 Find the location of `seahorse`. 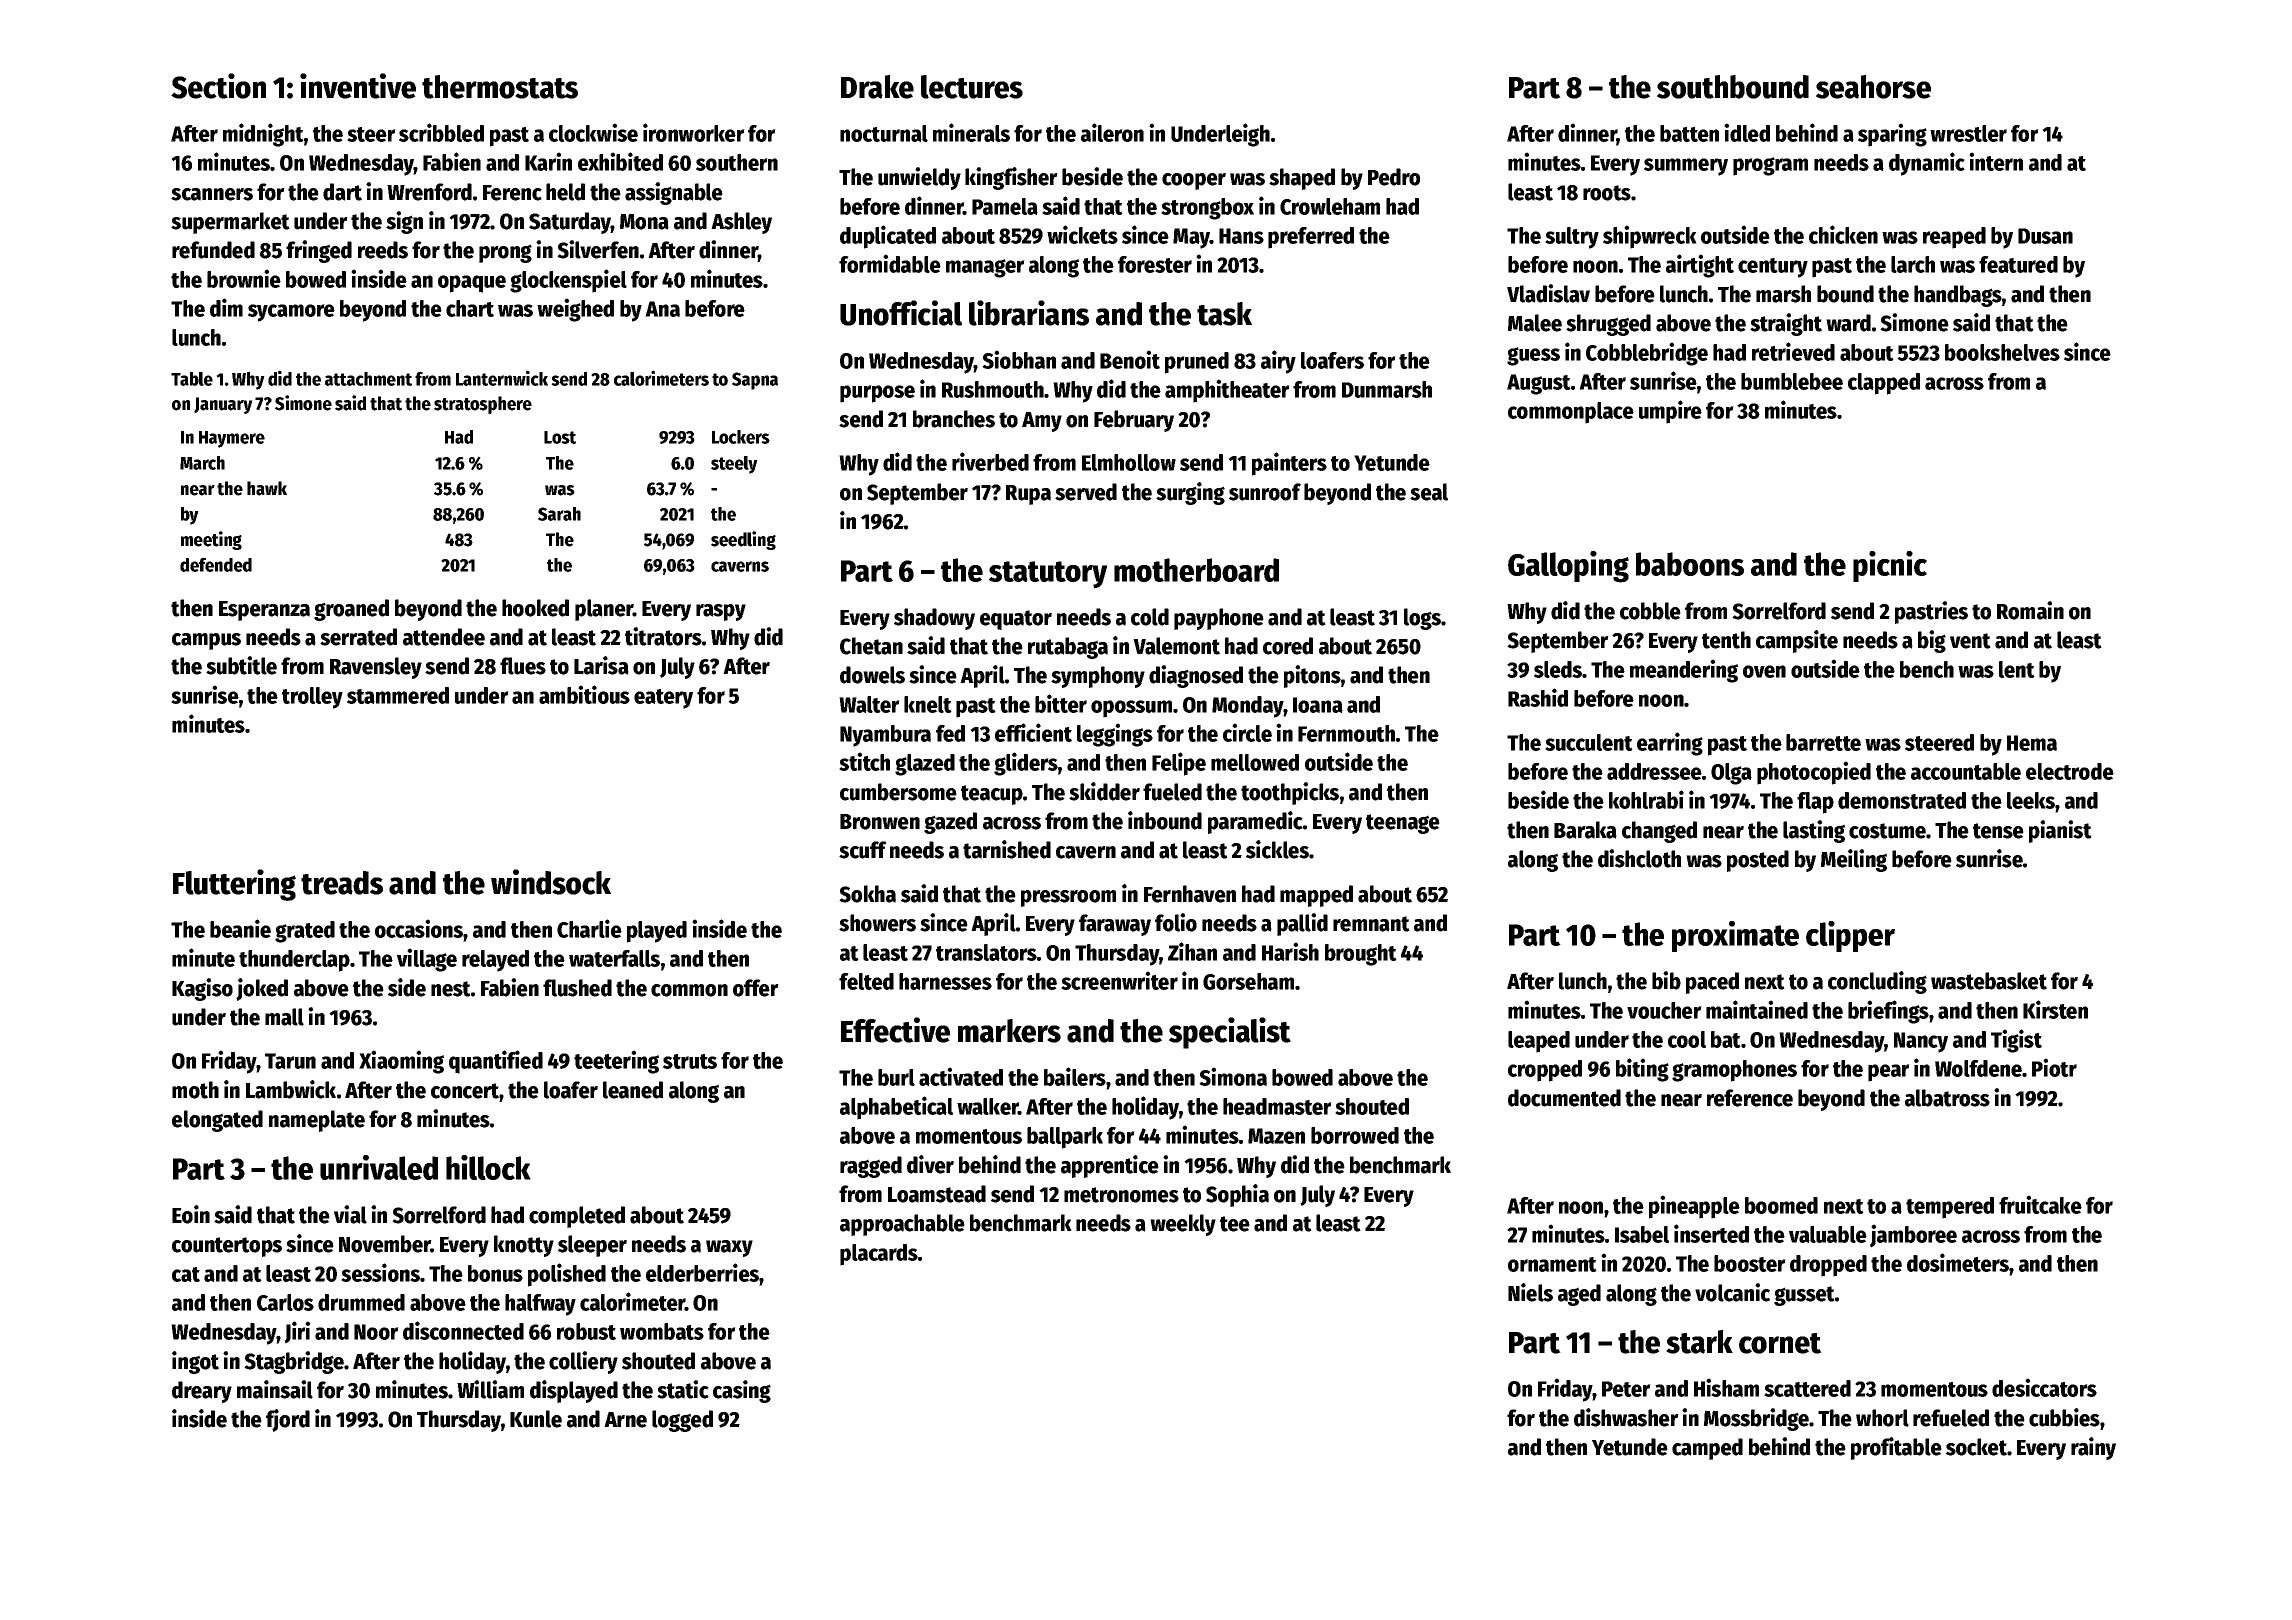

seahorse is located at coordinates (1873, 87).
